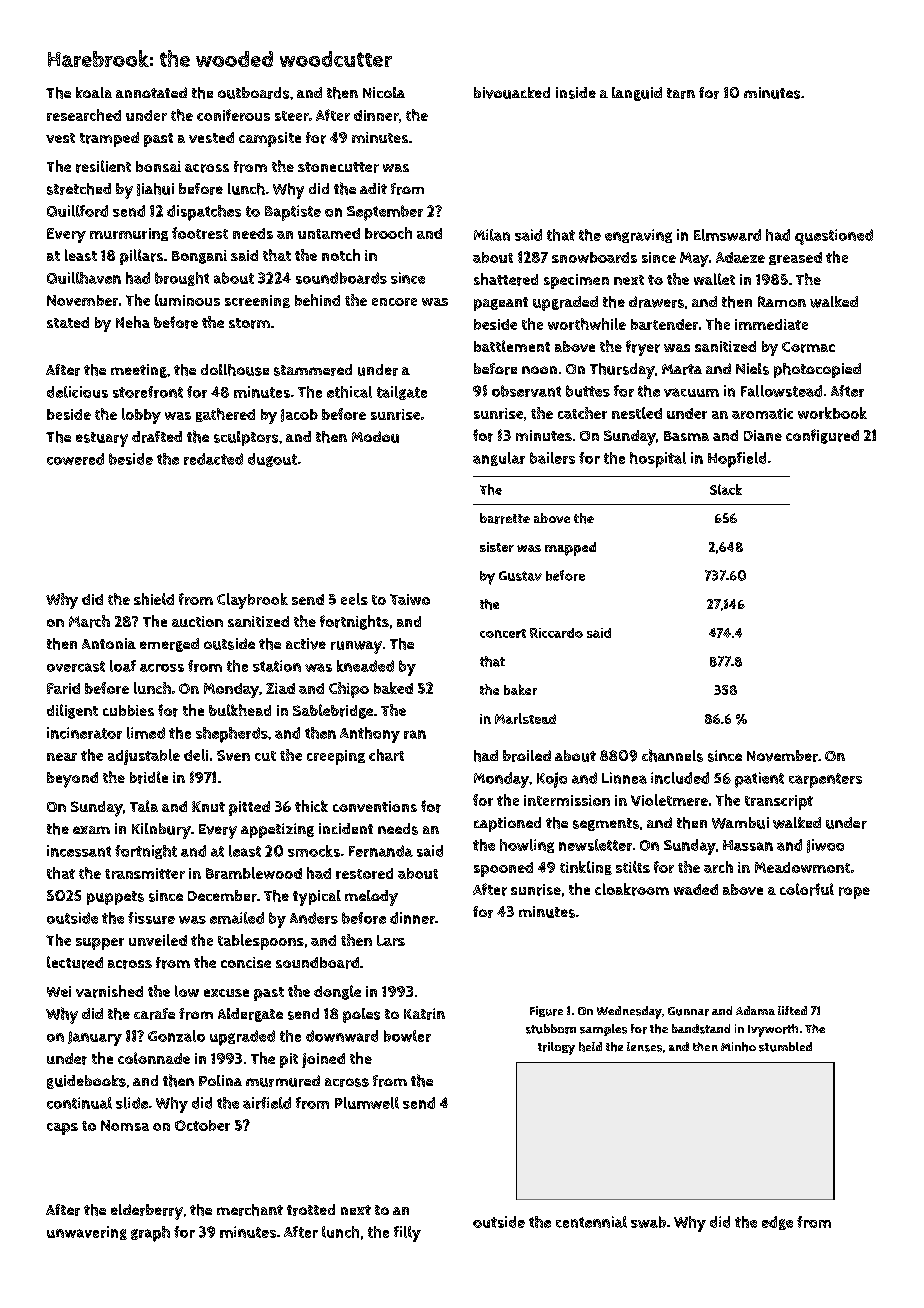 This page has height=1308, width=924. Describe the element at coordinates (267, 1103) in the page. I see `airfield` at that location.
